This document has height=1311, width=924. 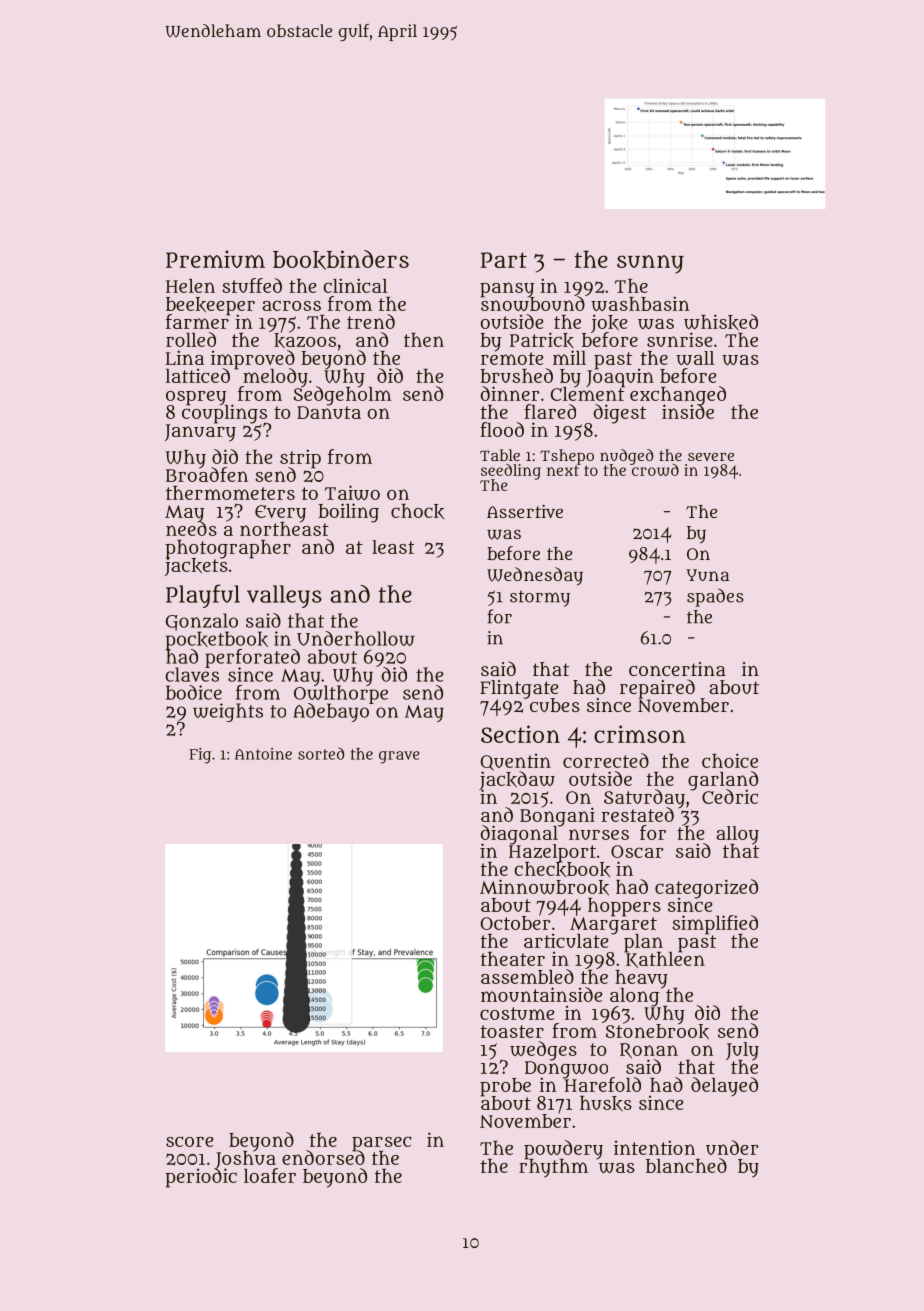 I want to click on Owlthorpe, so click(x=341, y=694).
